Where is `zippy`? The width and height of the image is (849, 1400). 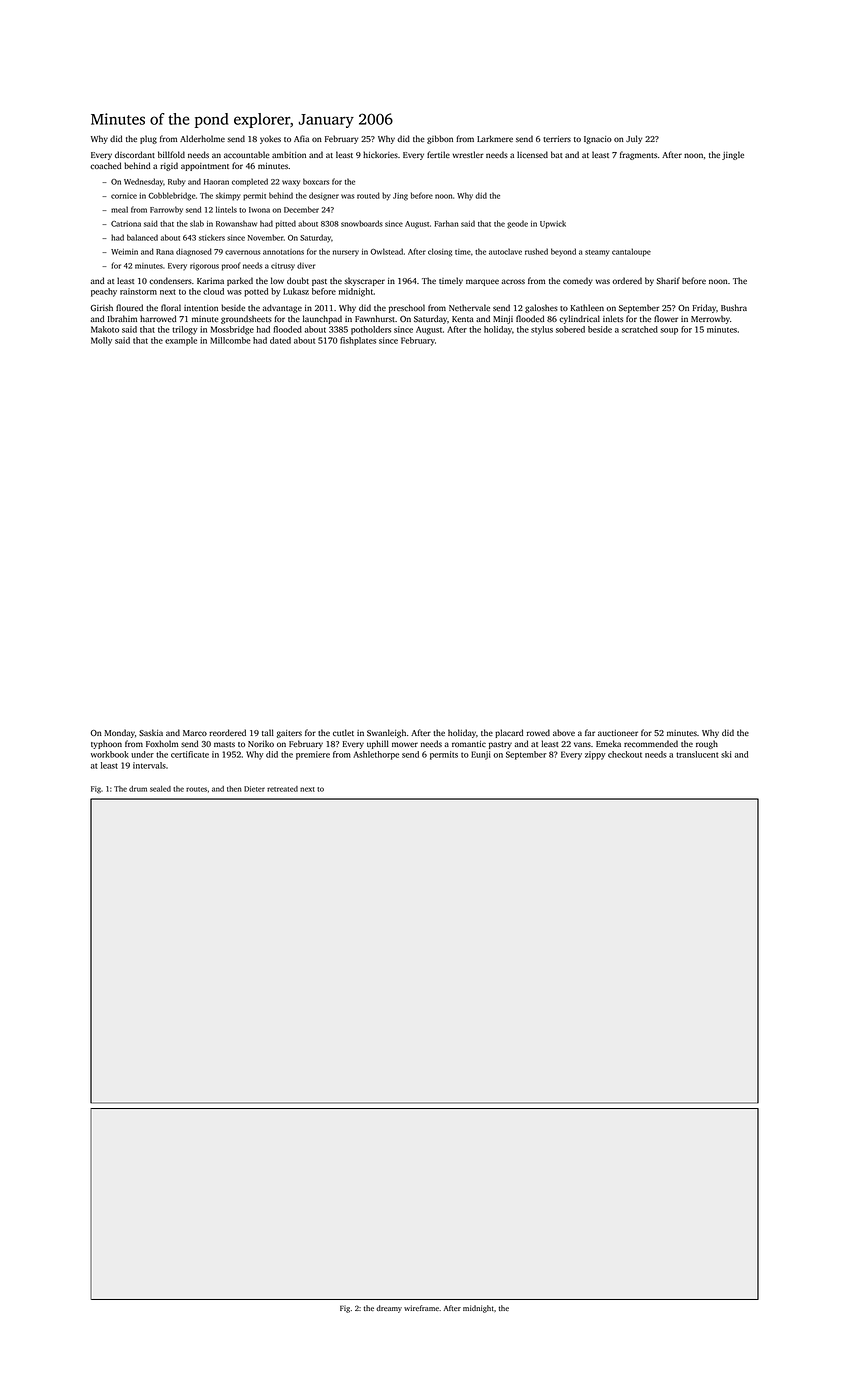
zippy is located at coordinates (595, 755).
